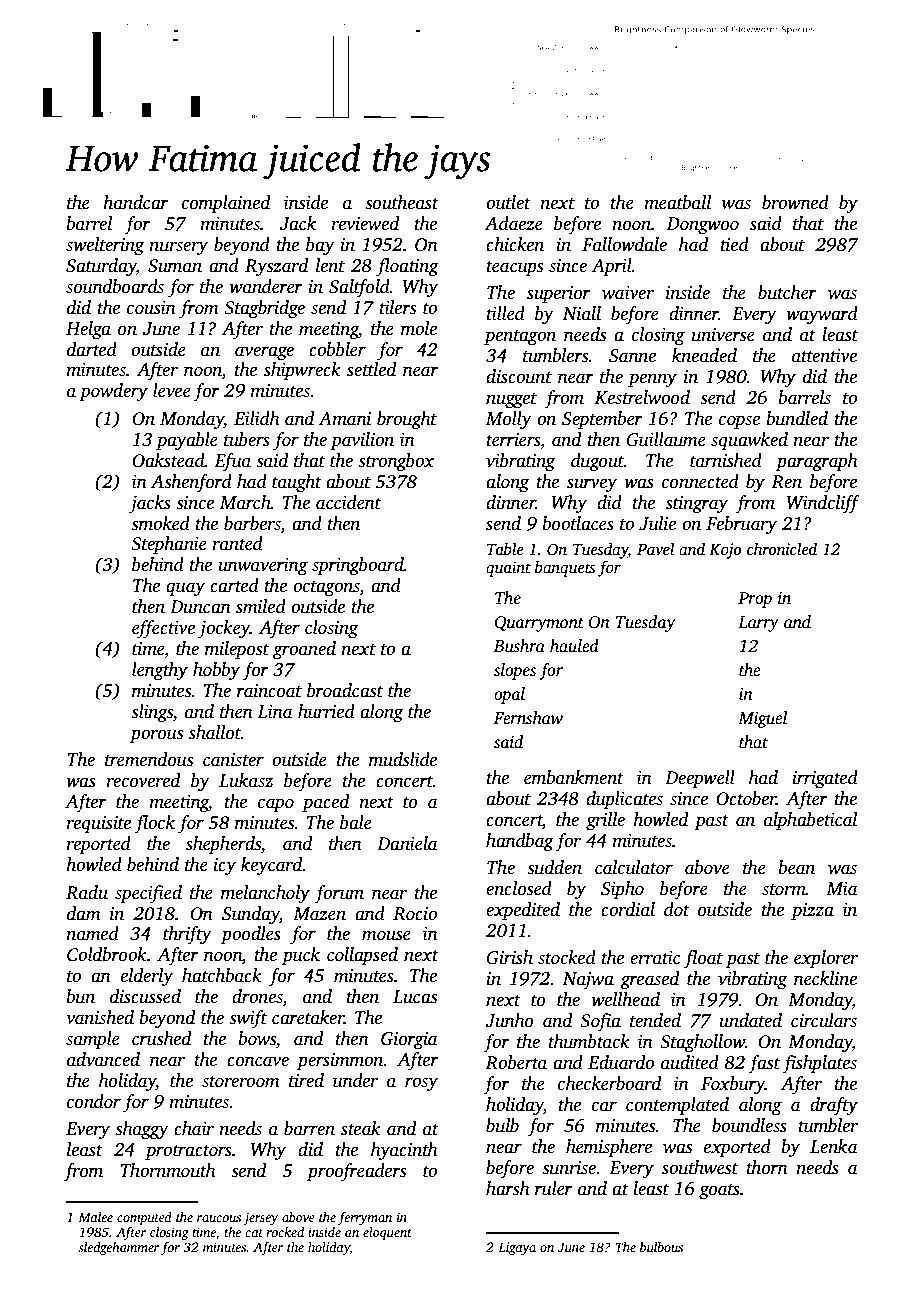  Describe the element at coordinates (574, 646) in the document. I see `hauled` at that location.
